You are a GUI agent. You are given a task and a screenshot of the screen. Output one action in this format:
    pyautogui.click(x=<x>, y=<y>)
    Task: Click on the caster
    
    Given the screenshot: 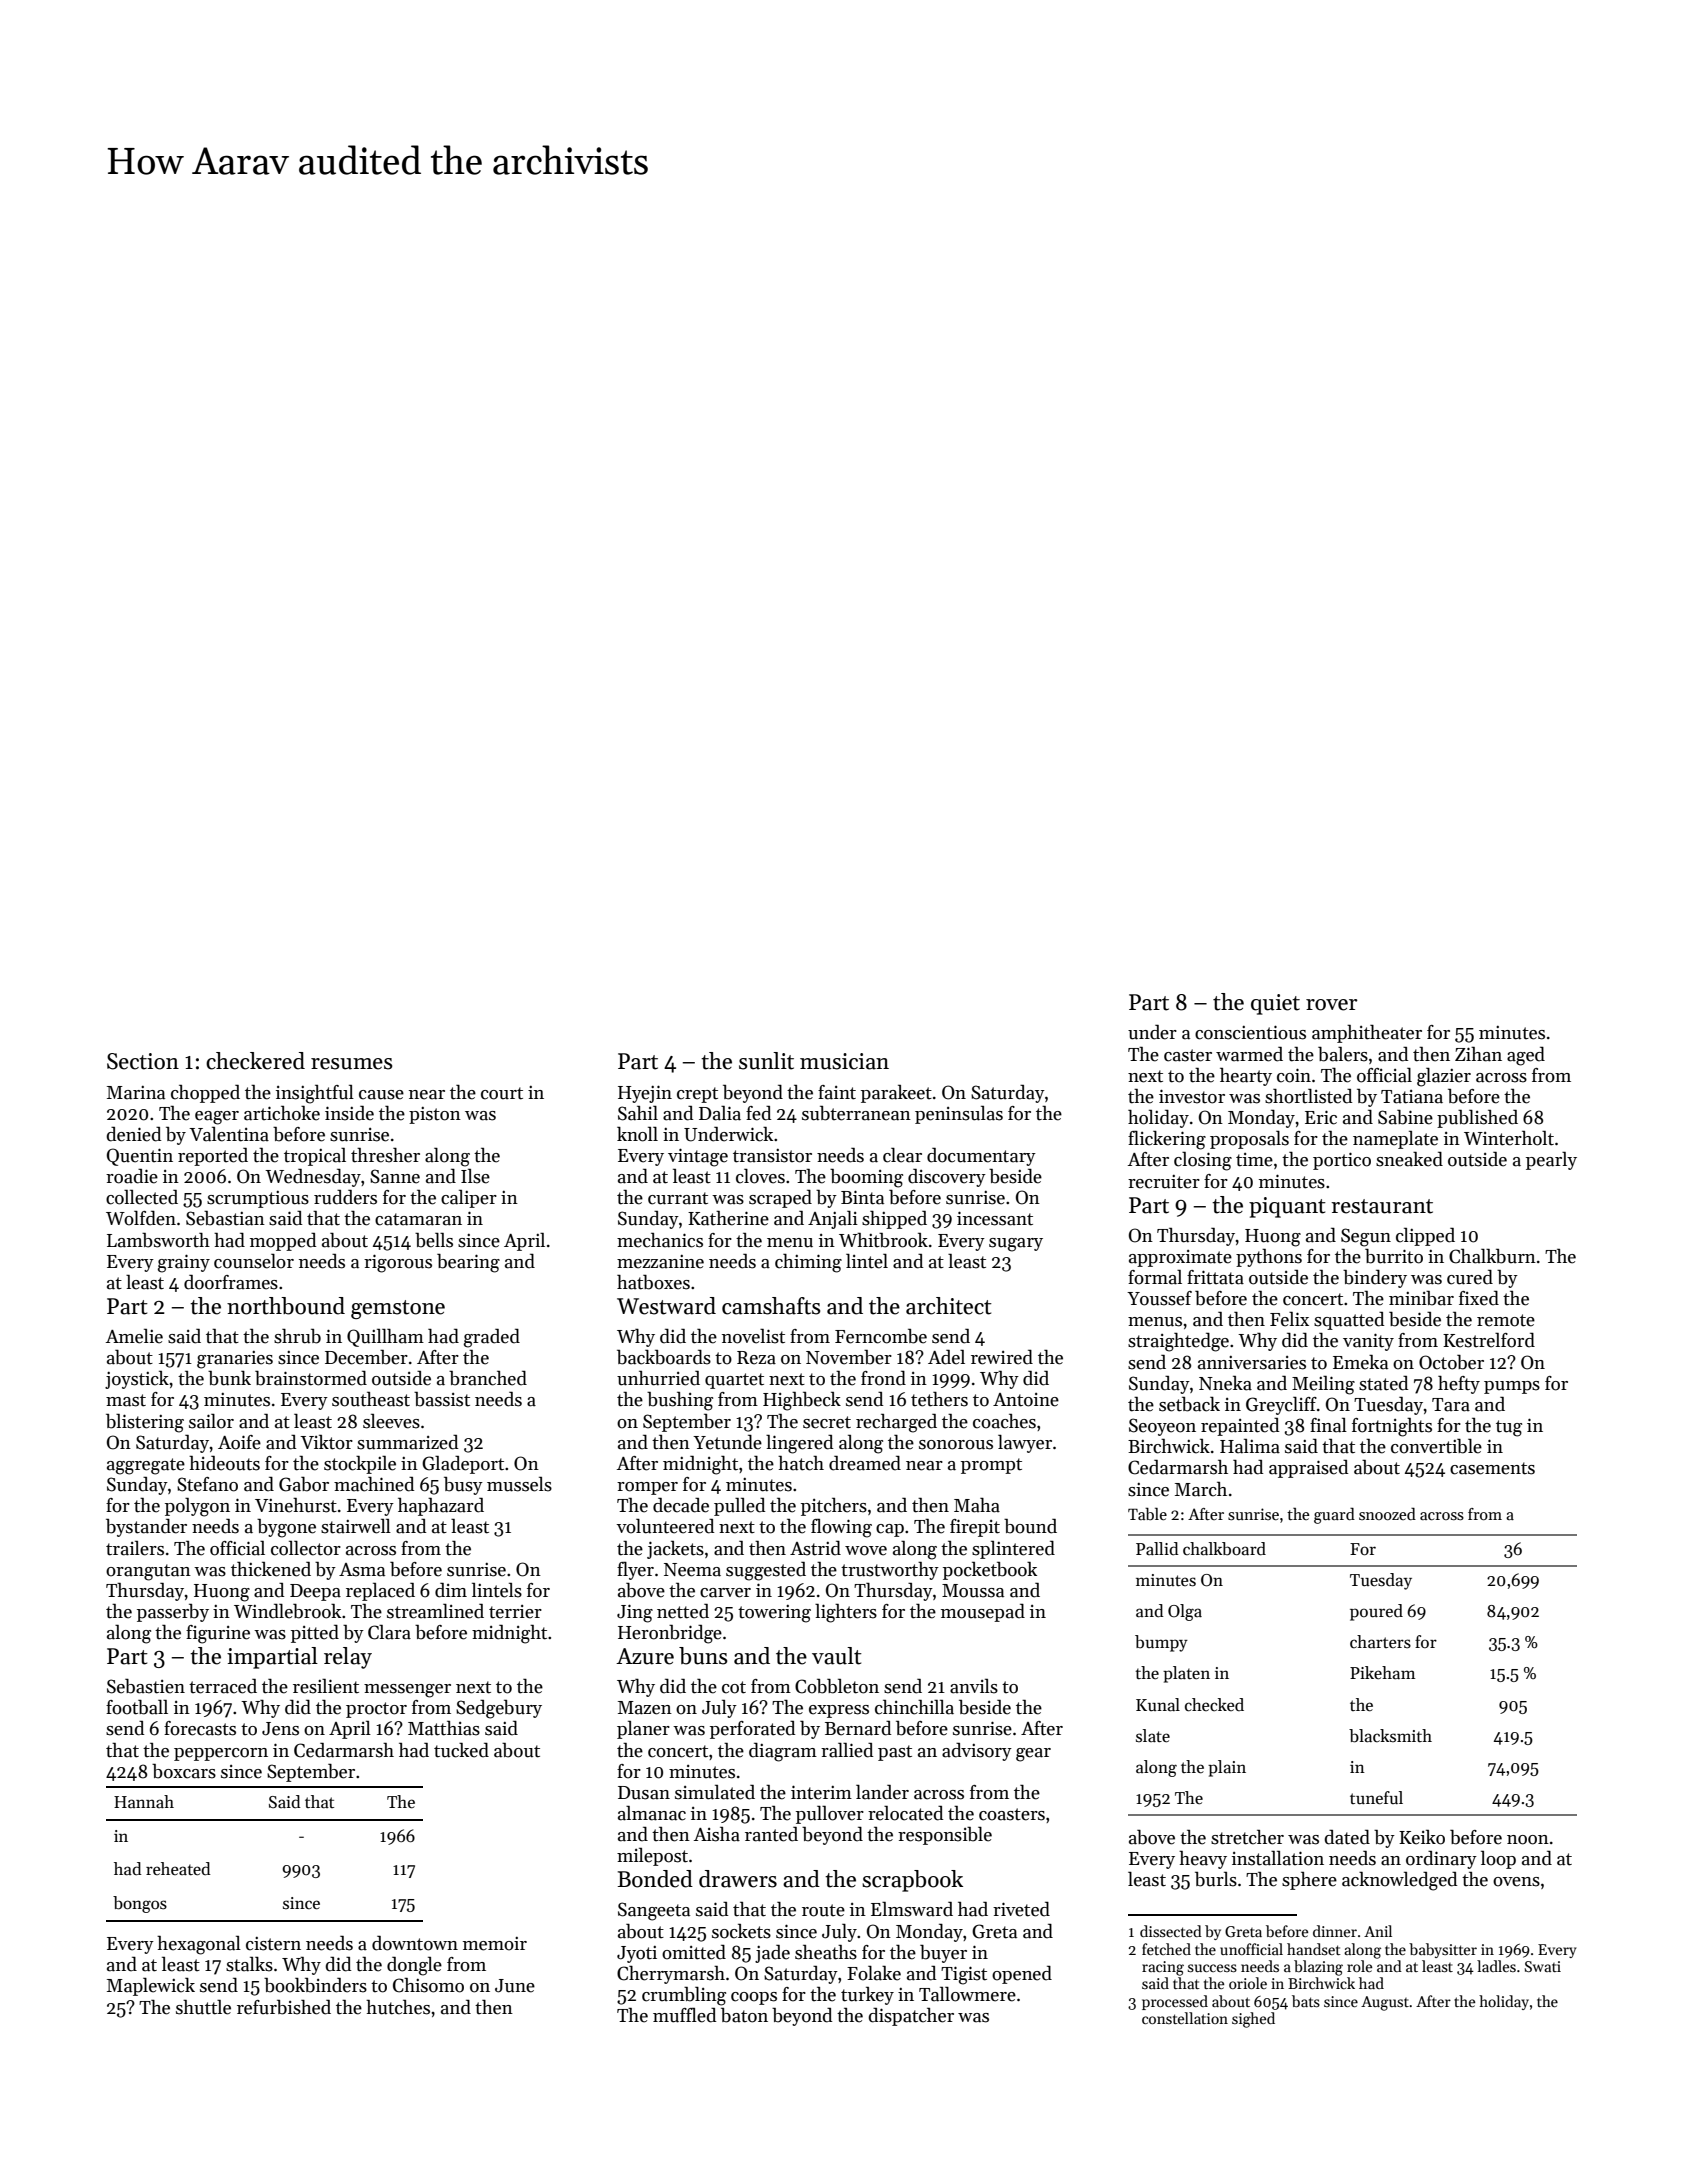 What is the action you would take?
    pyautogui.click(x=1188, y=1055)
